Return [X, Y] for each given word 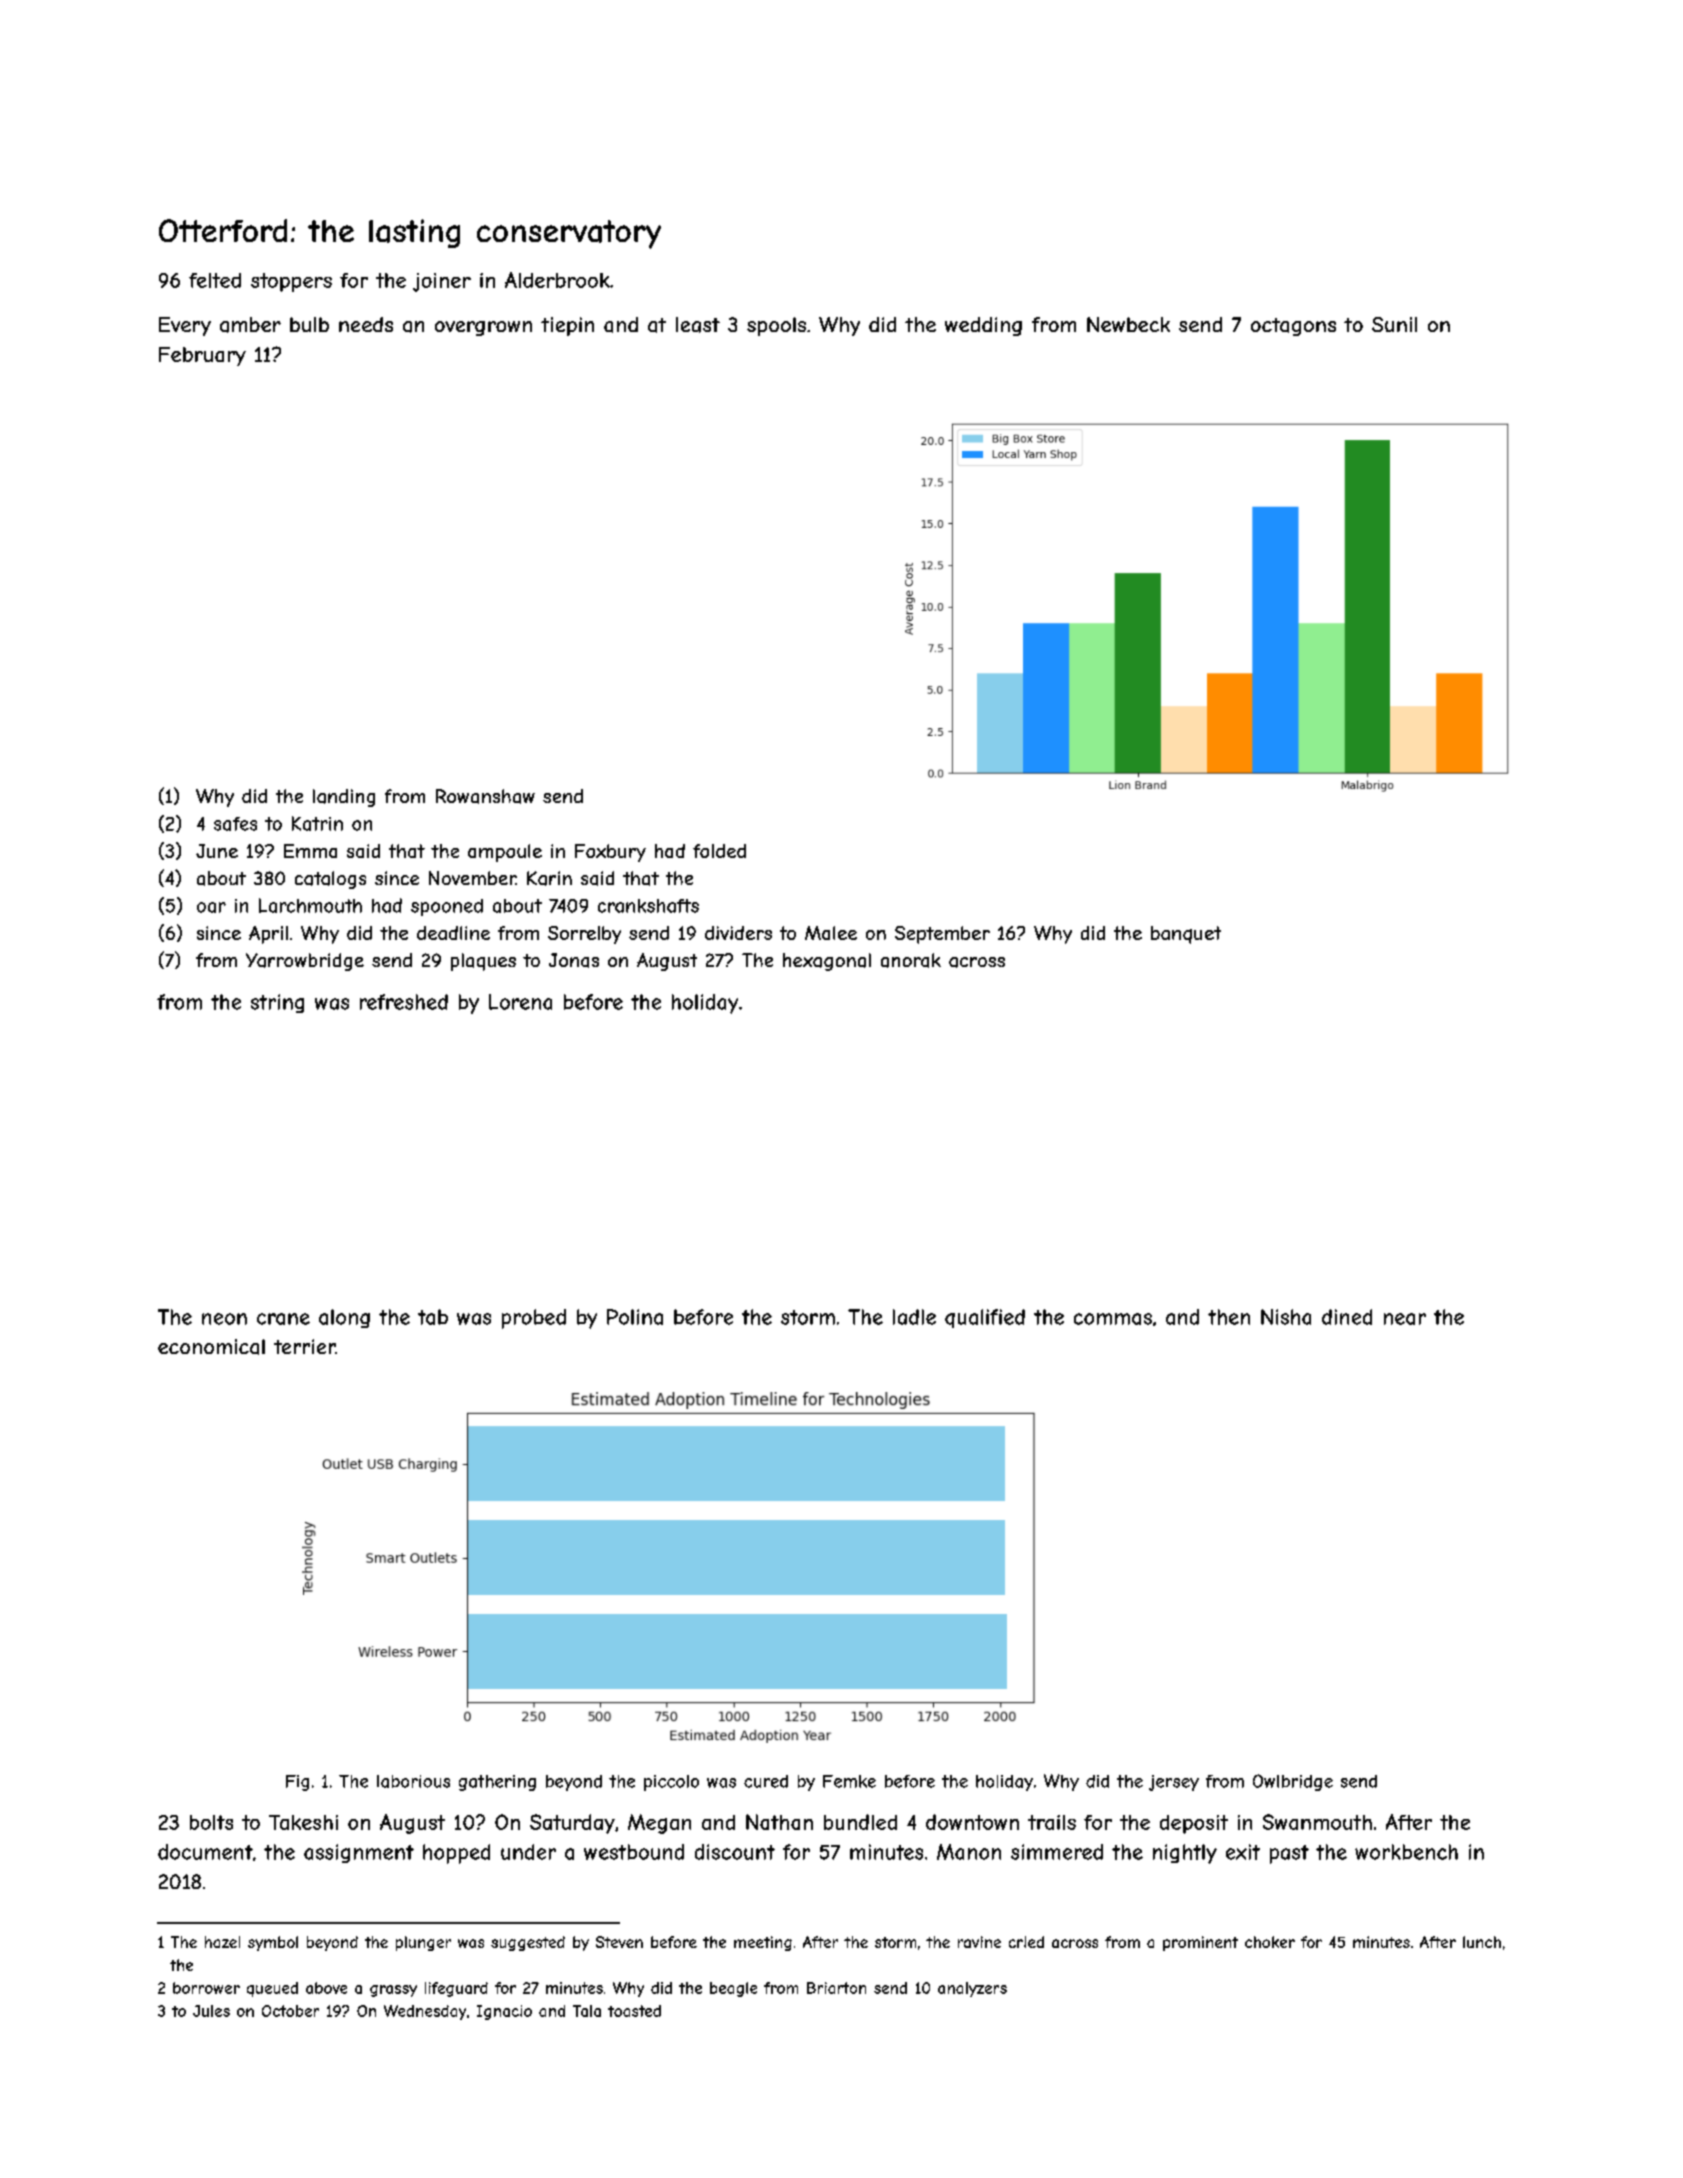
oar [211, 907]
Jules [211, 2011]
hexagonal [827, 962]
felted [215, 280]
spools [776, 326]
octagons [1293, 327]
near [1405, 1319]
